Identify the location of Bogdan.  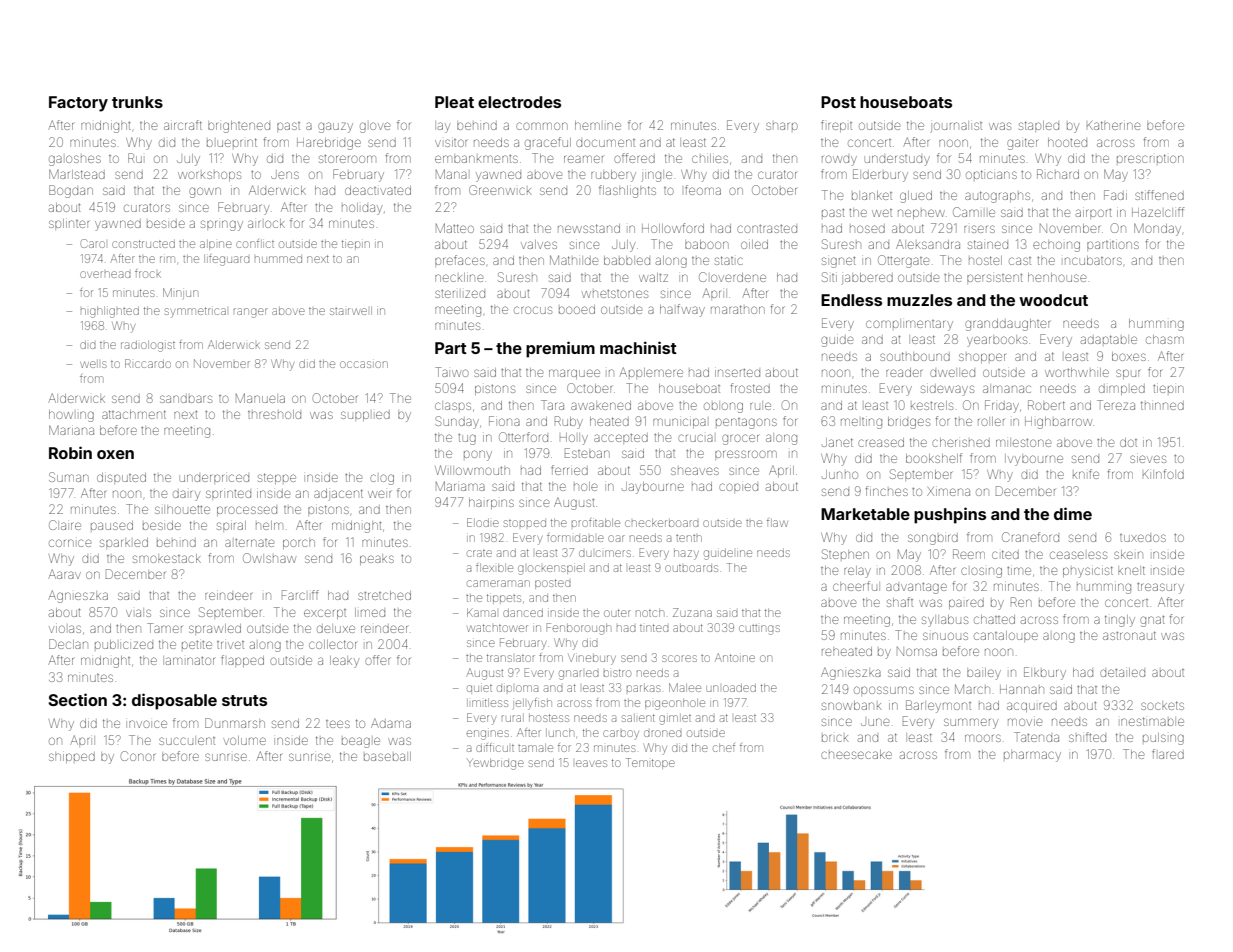
(71, 191).
